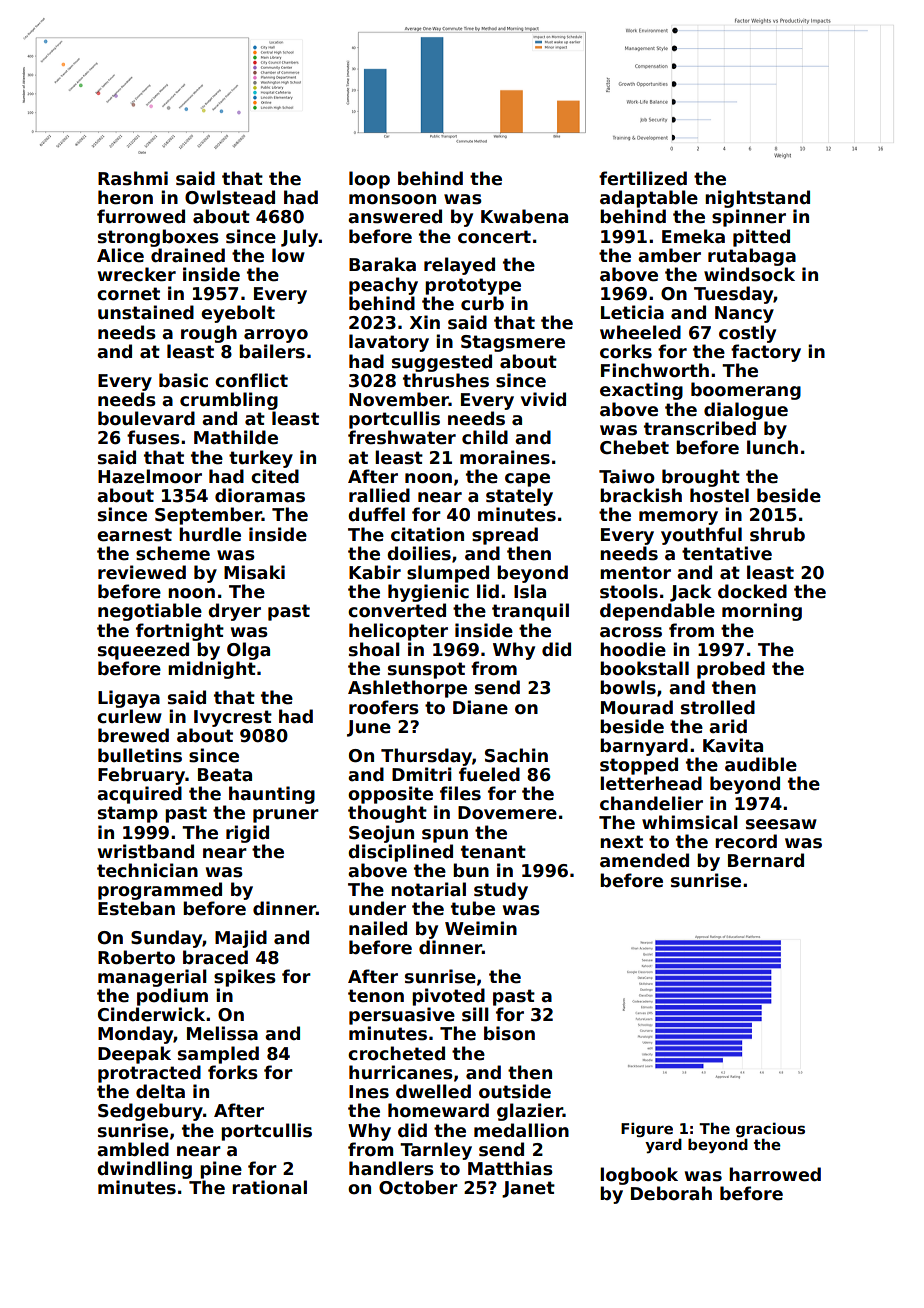 This page has height=1308, width=924. Describe the element at coordinates (530, 612) in the page. I see `tranquil` at that location.
